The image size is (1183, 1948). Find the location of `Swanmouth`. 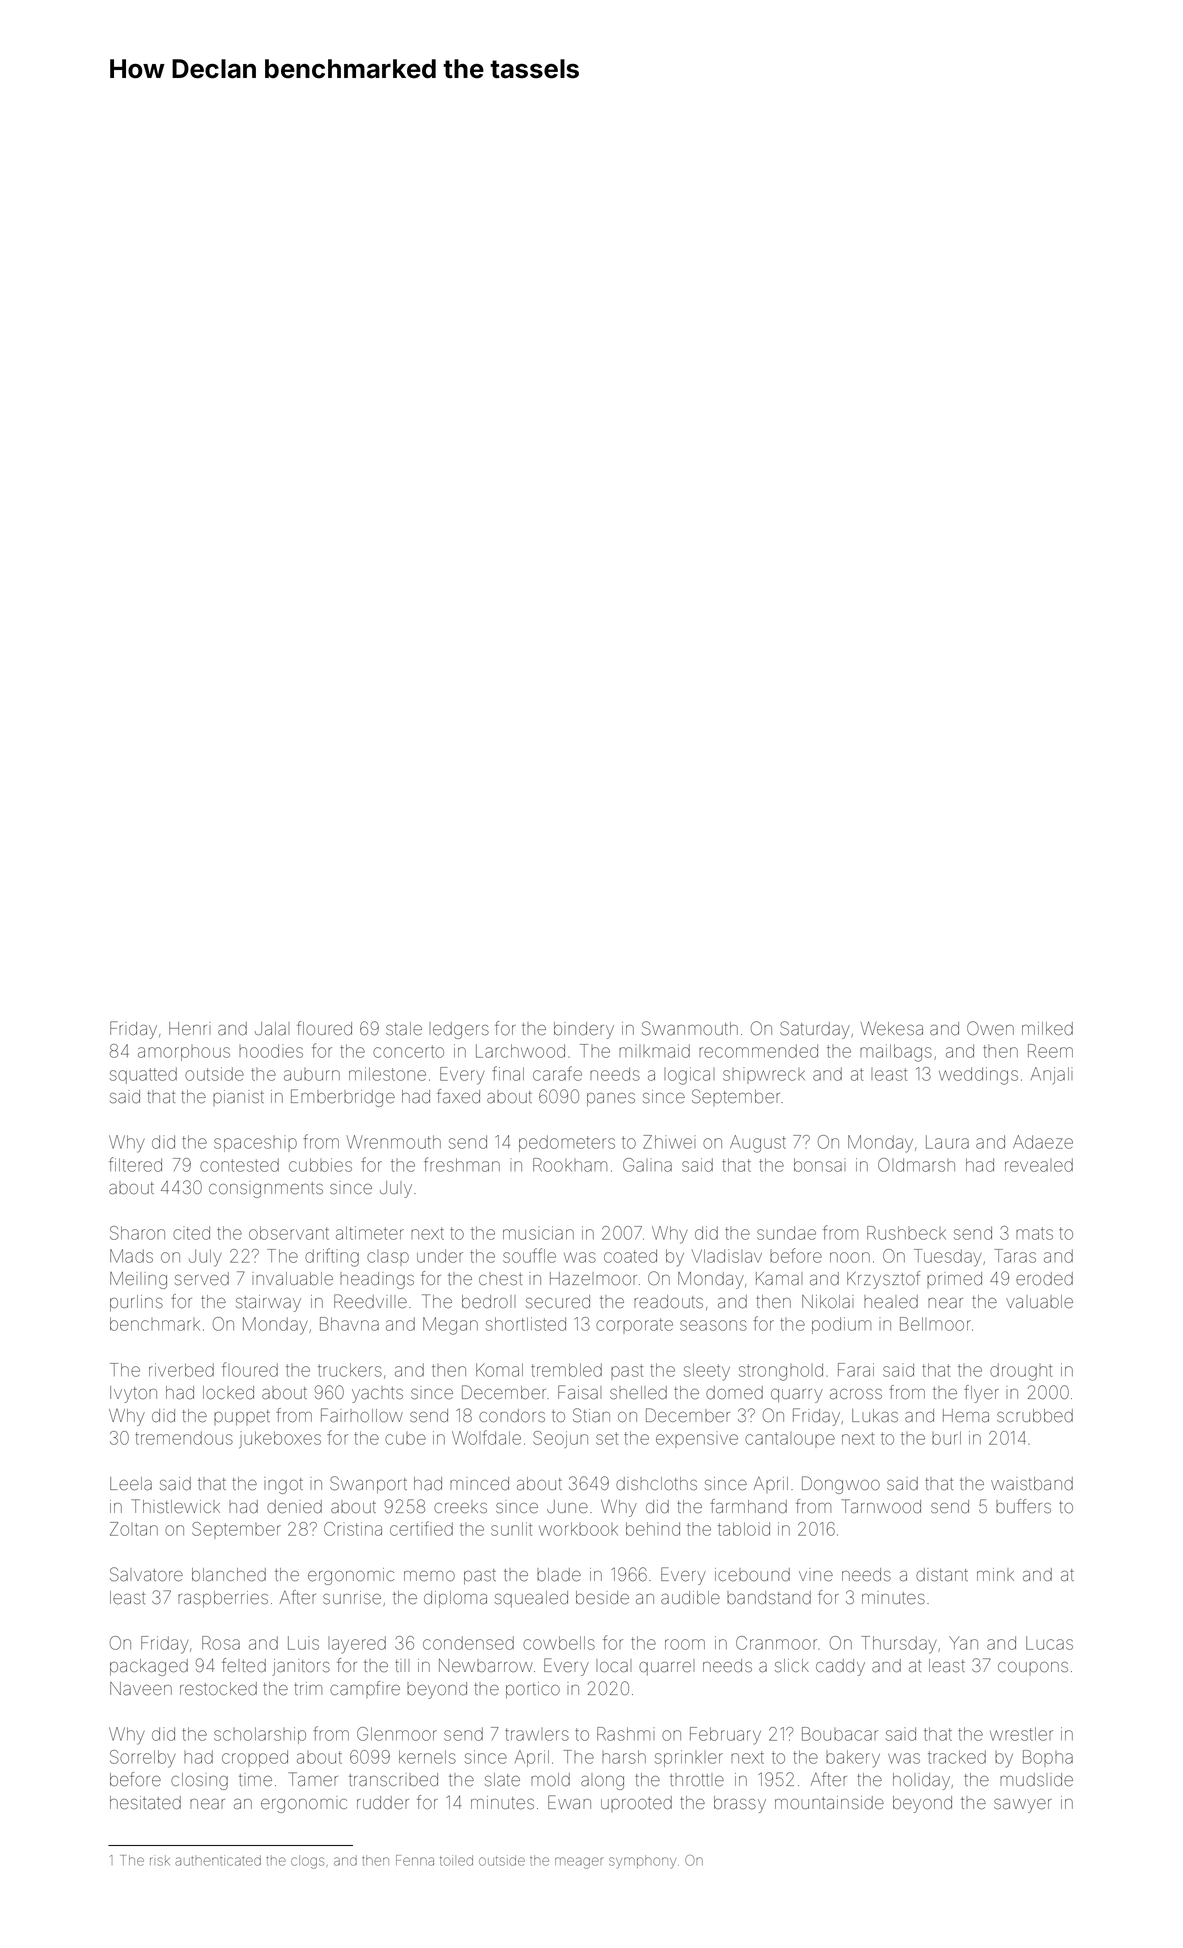

Swanmouth is located at coordinates (690, 1028).
